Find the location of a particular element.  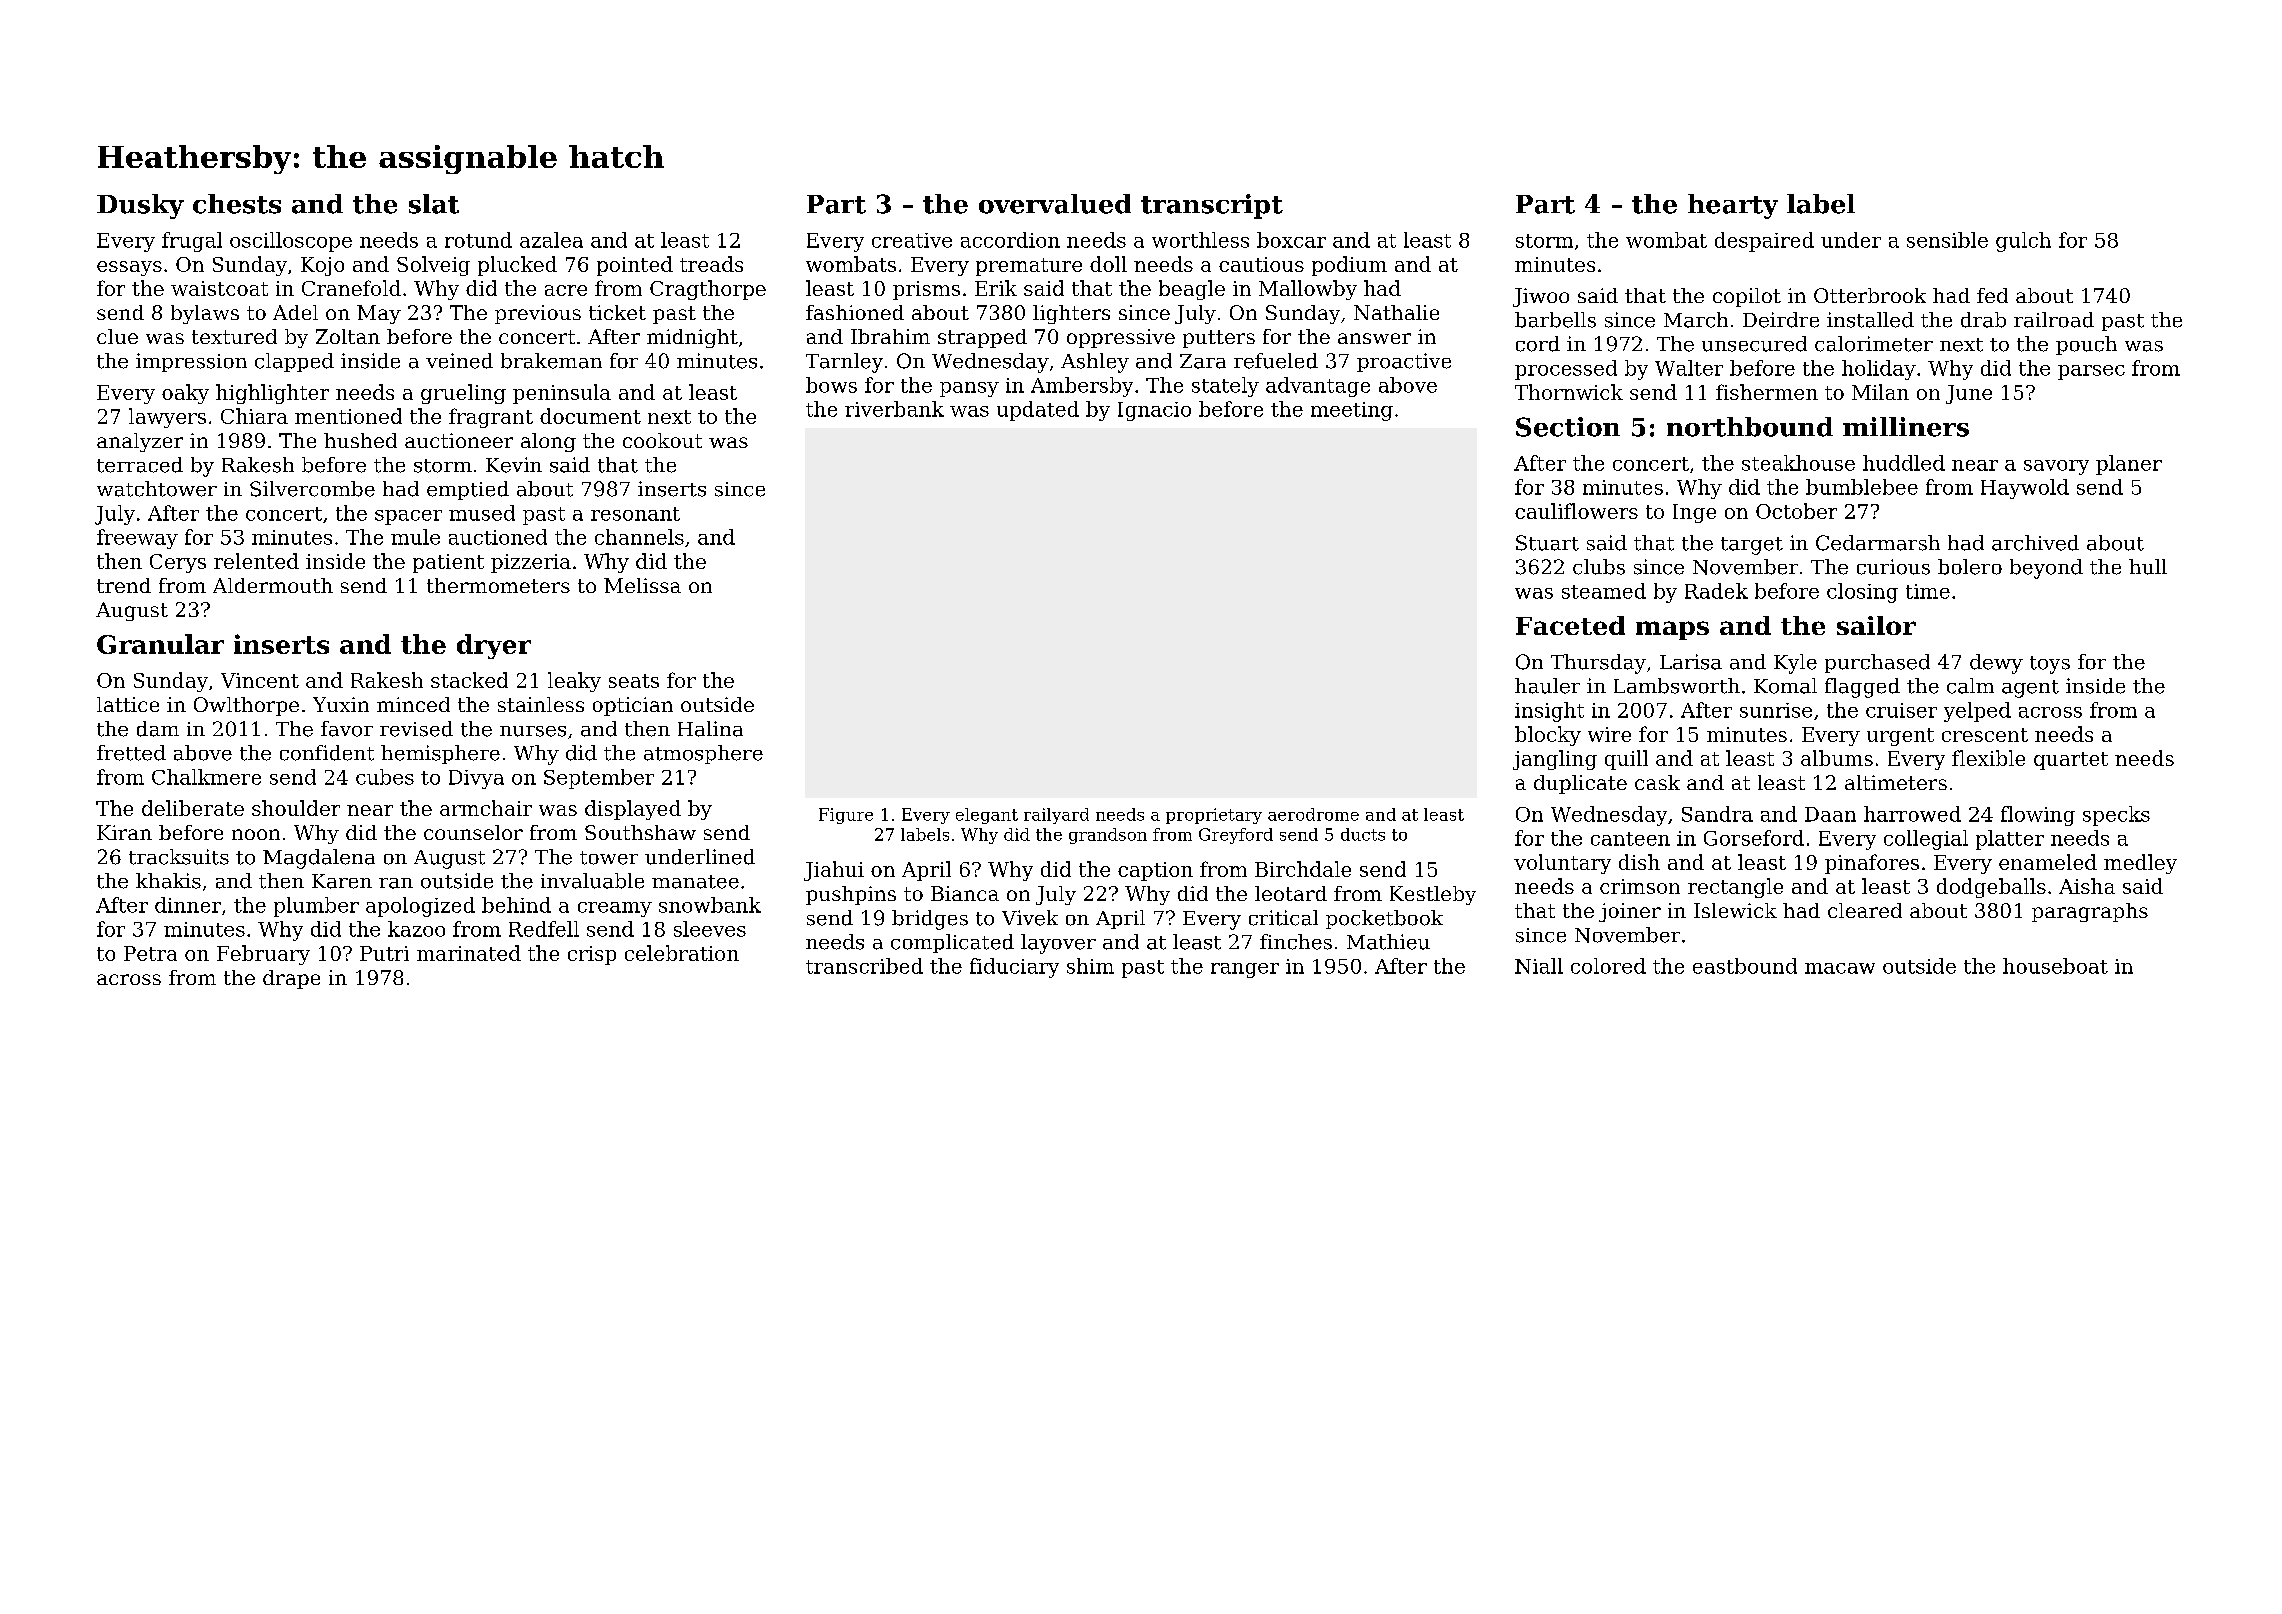

cookout is located at coordinates (662, 440).
